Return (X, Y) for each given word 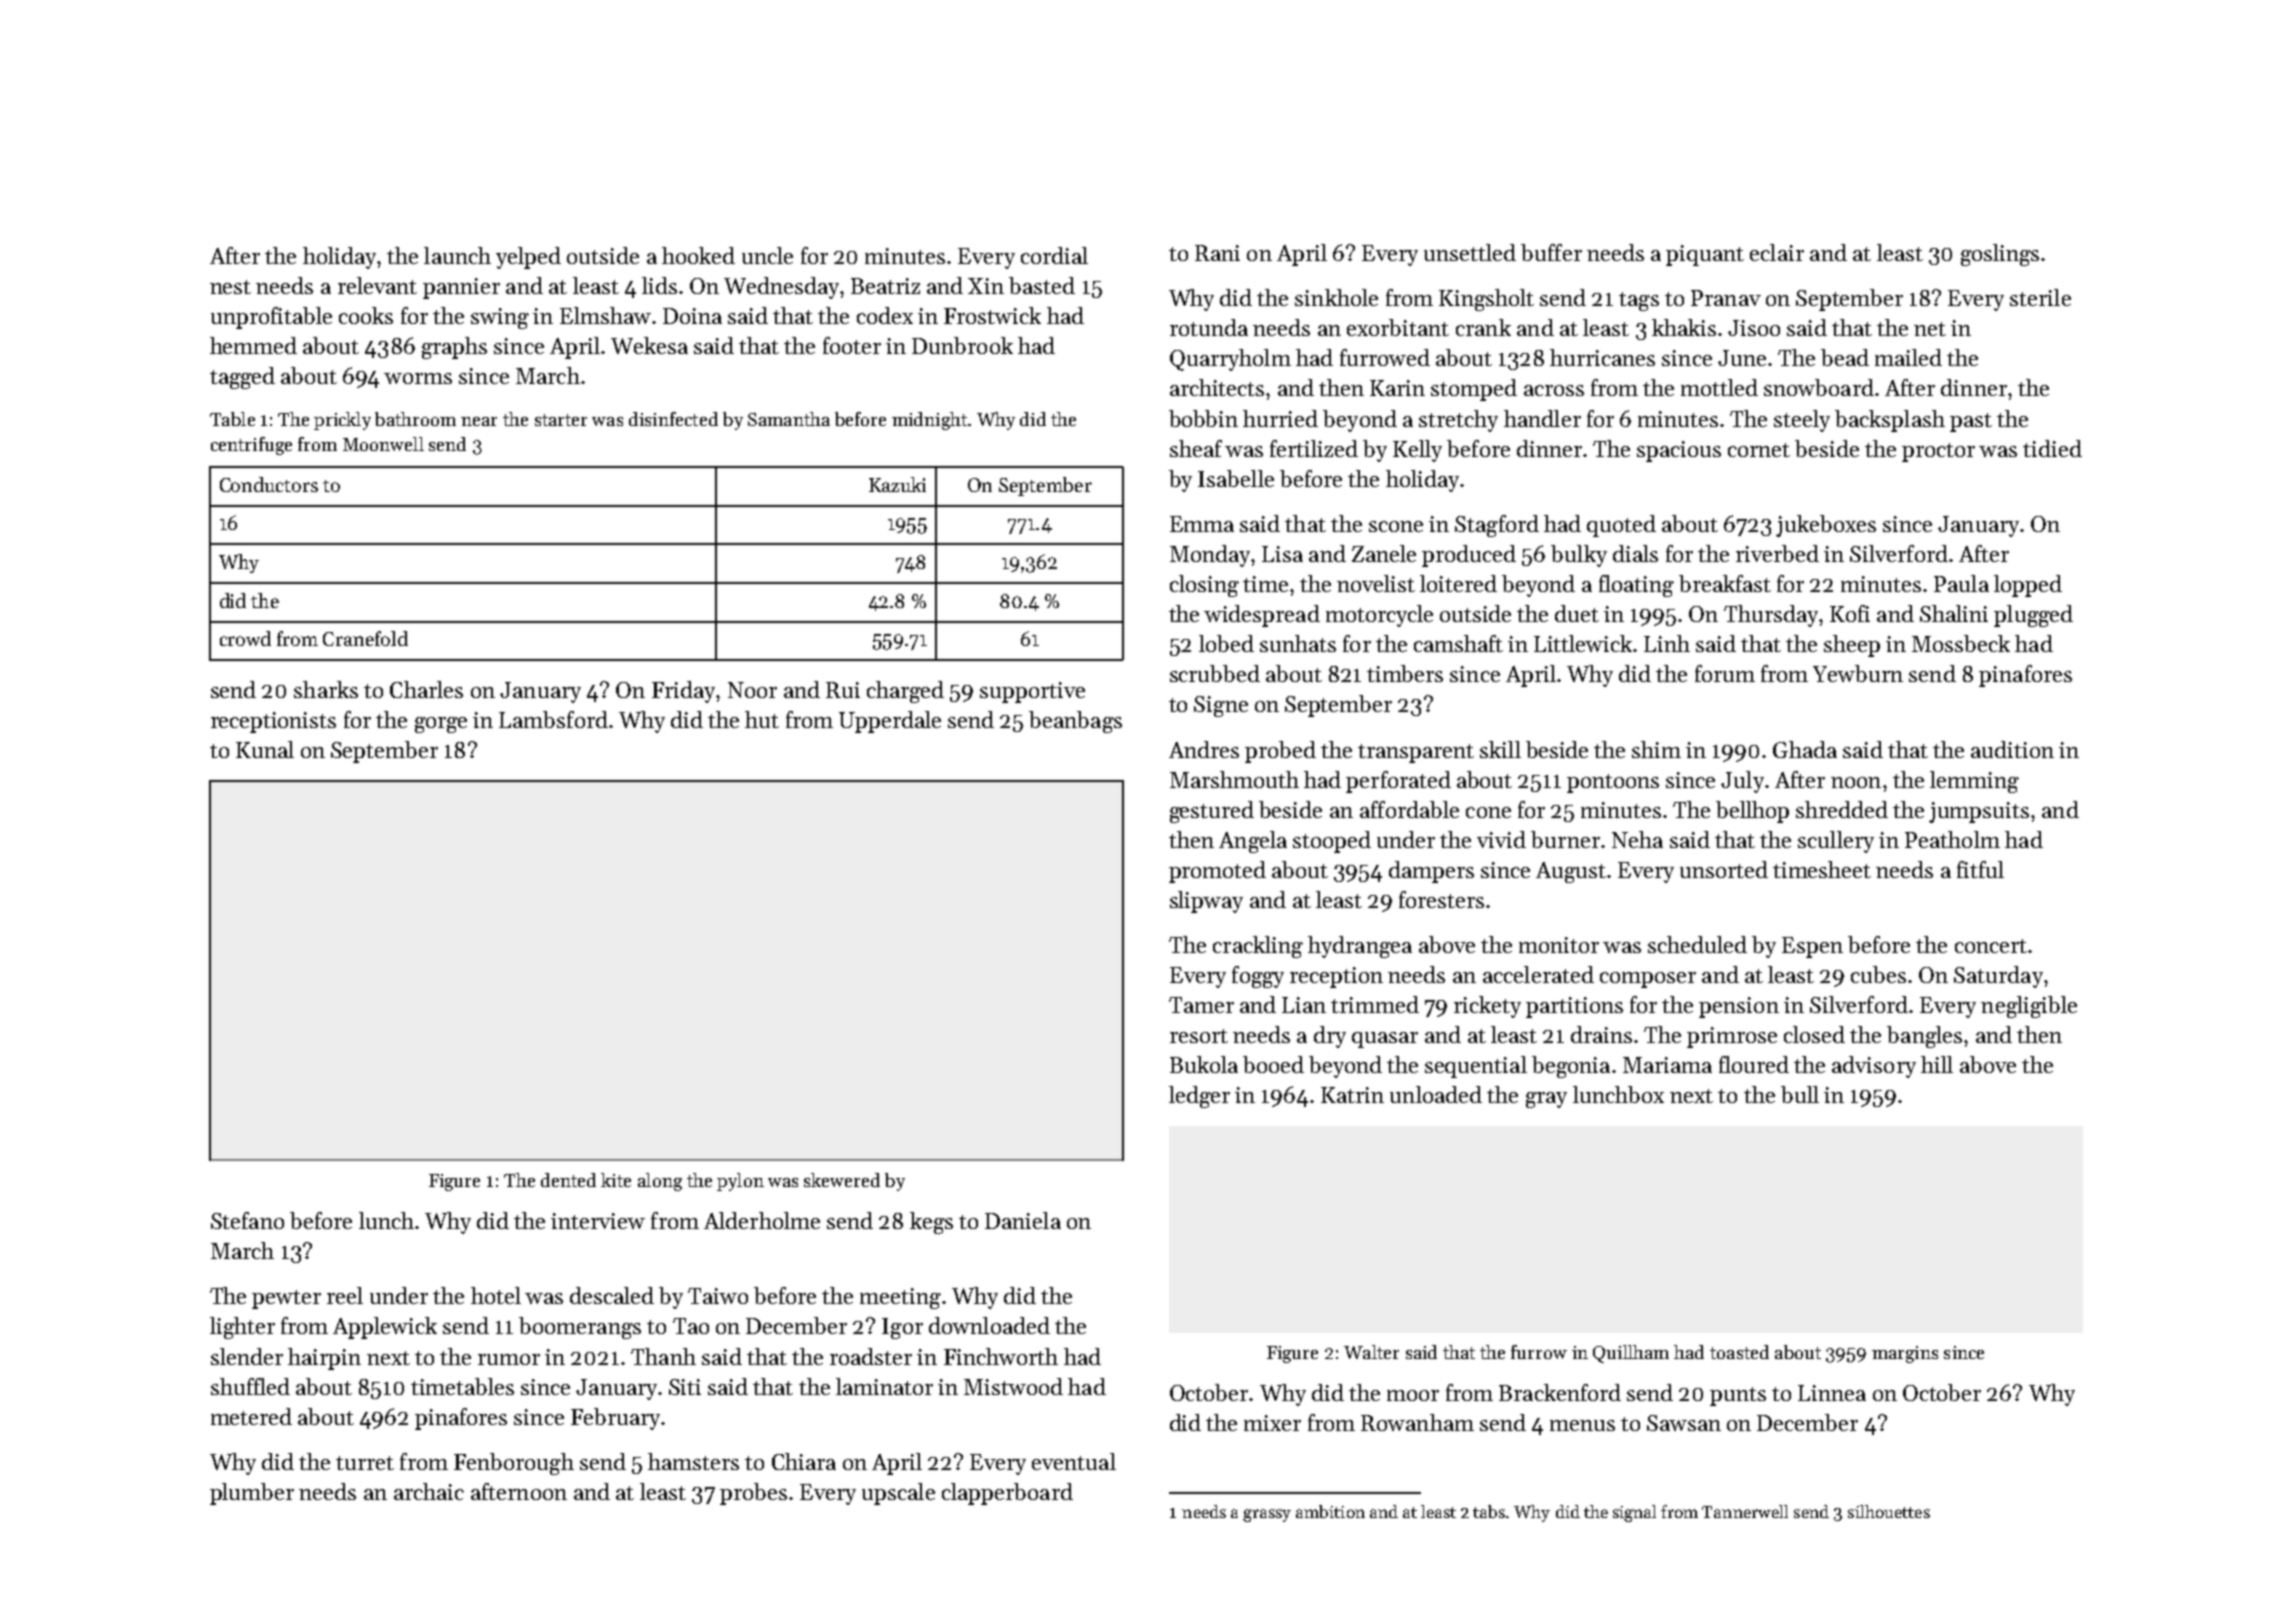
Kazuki (897, 484)
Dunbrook (962, 345)
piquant (1705, 255)
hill (1937, 1064)
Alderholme (762, 1220)
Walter (1371, 1352)
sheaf (1196, 448)
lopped (2028, 586)
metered (251, 1416)
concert (1991, 946)
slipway (1206, 902)
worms (418, 378)
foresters (1441, 899)
